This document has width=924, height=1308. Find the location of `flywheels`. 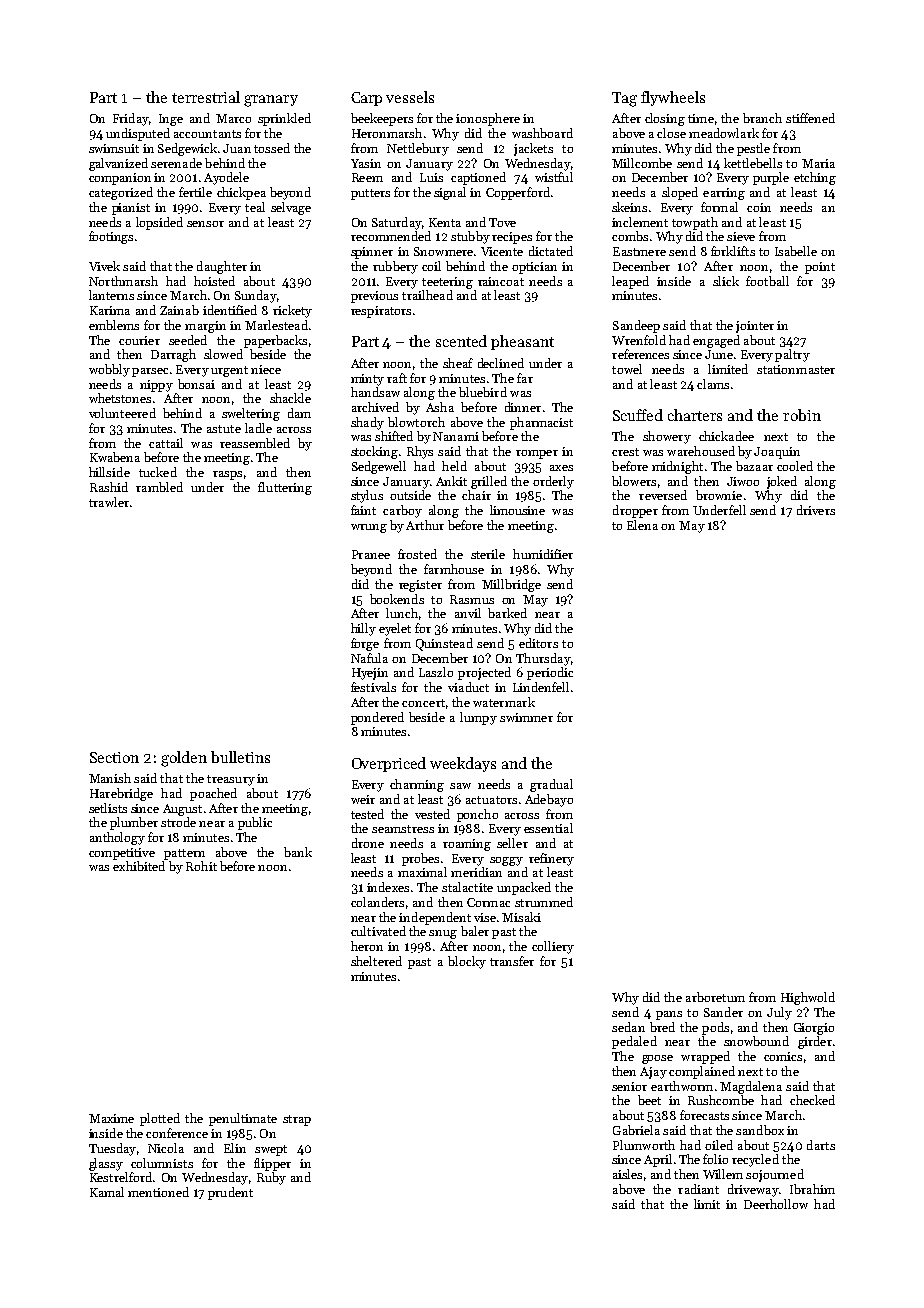

flywheels is located at coordinates (673, 98).
